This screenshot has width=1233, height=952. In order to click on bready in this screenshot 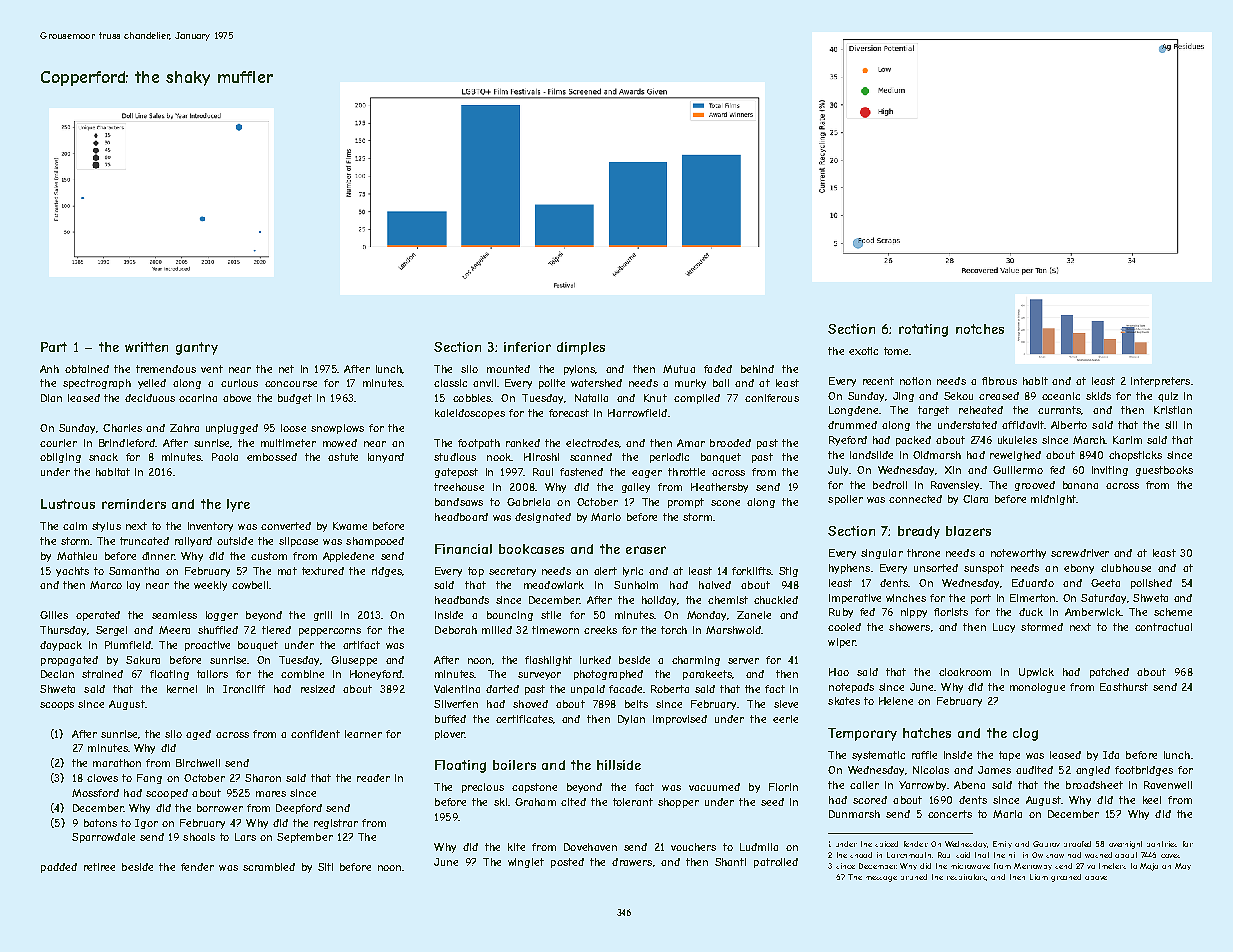, I will do `click(919, 532)`.
